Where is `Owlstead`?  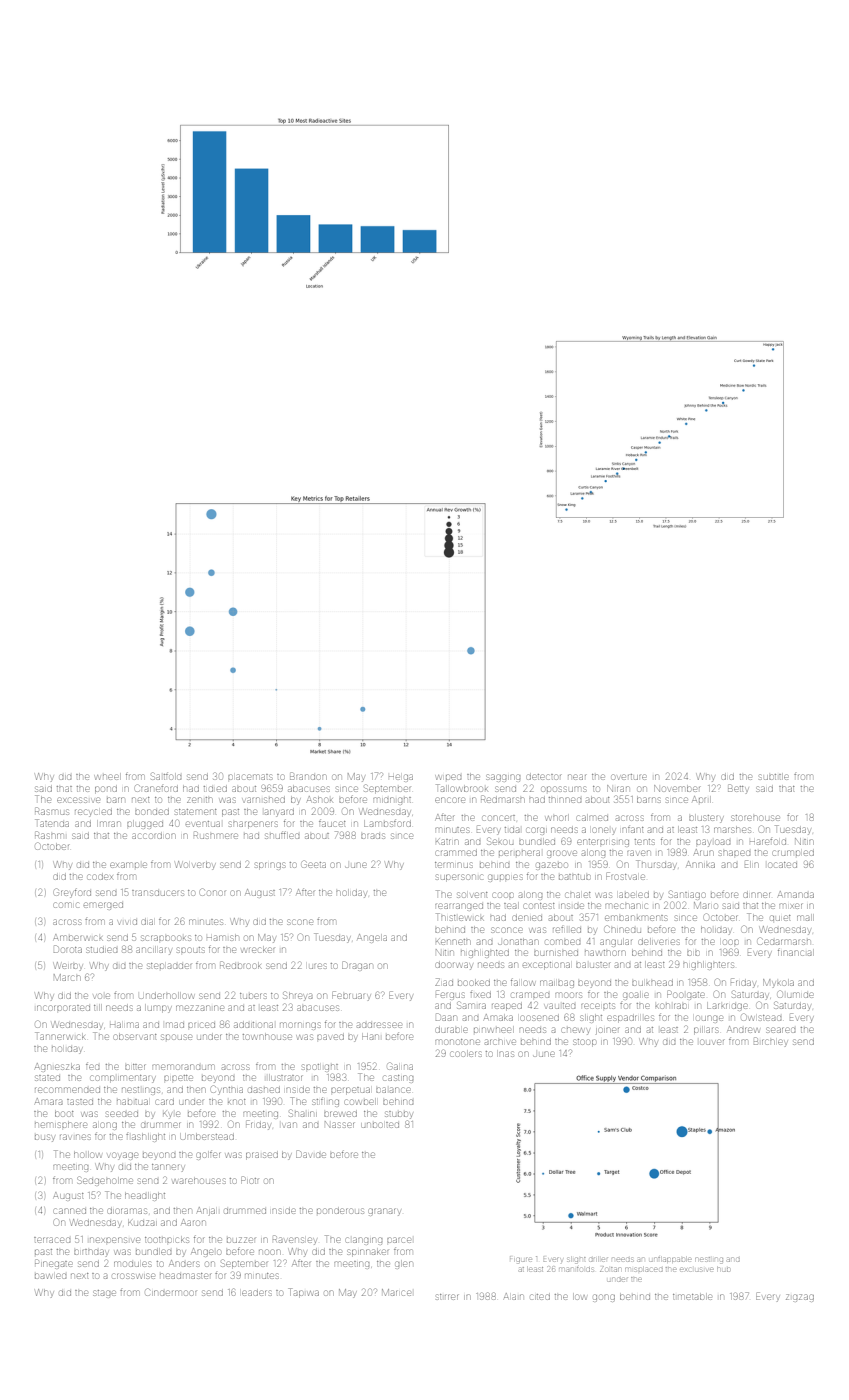
Owlstead is located at coordinates (761, 1017).
